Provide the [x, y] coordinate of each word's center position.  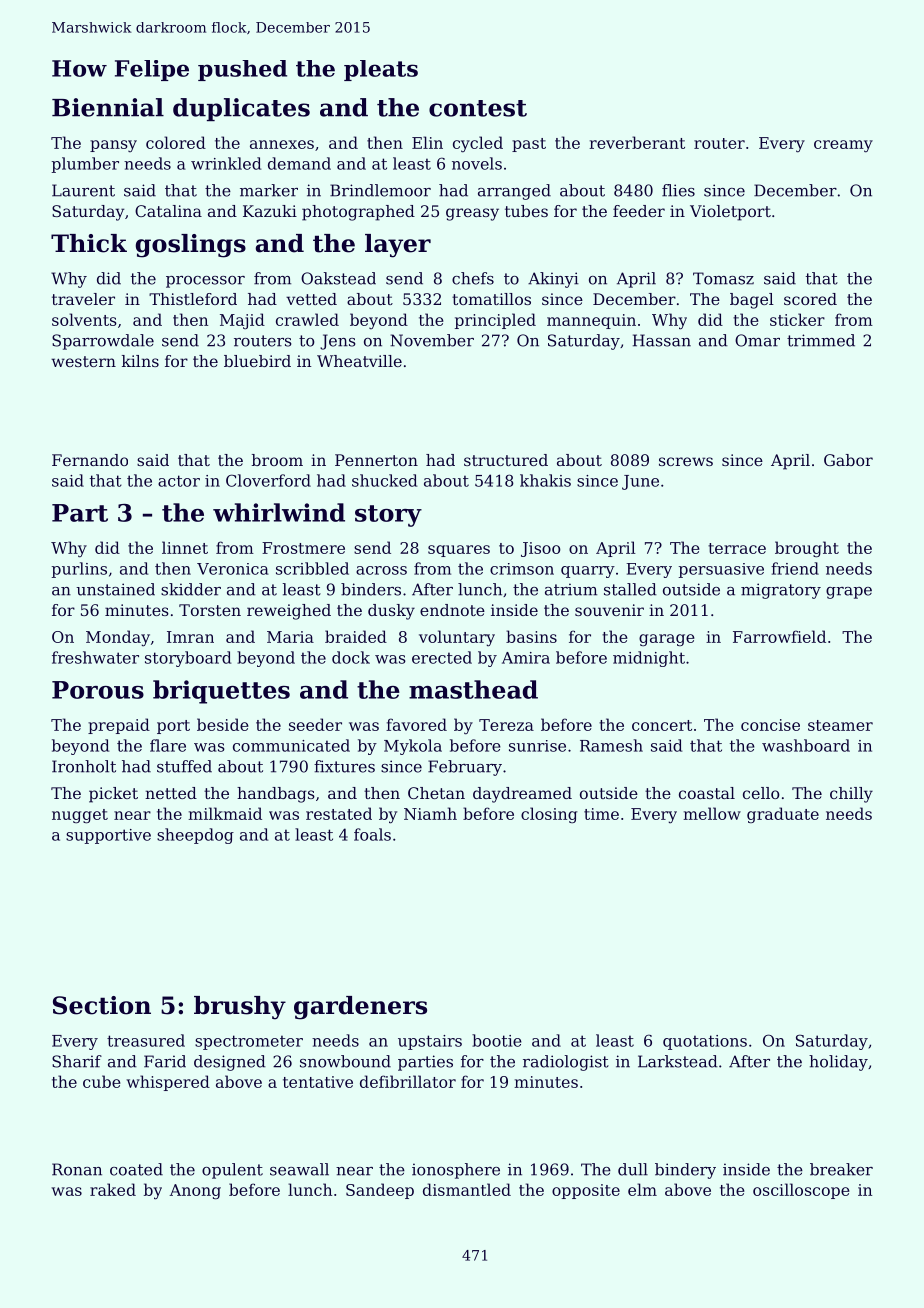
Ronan [77, 1169]
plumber [85, 165]
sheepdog [195, 836]
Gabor [848, 460]
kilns [140, 361]
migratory [781, 591]
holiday [838, 1063]
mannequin [591, 321]
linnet [185, 547]
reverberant [637, 142]
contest [478, 108]
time [601, 814]
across [381, 570]
